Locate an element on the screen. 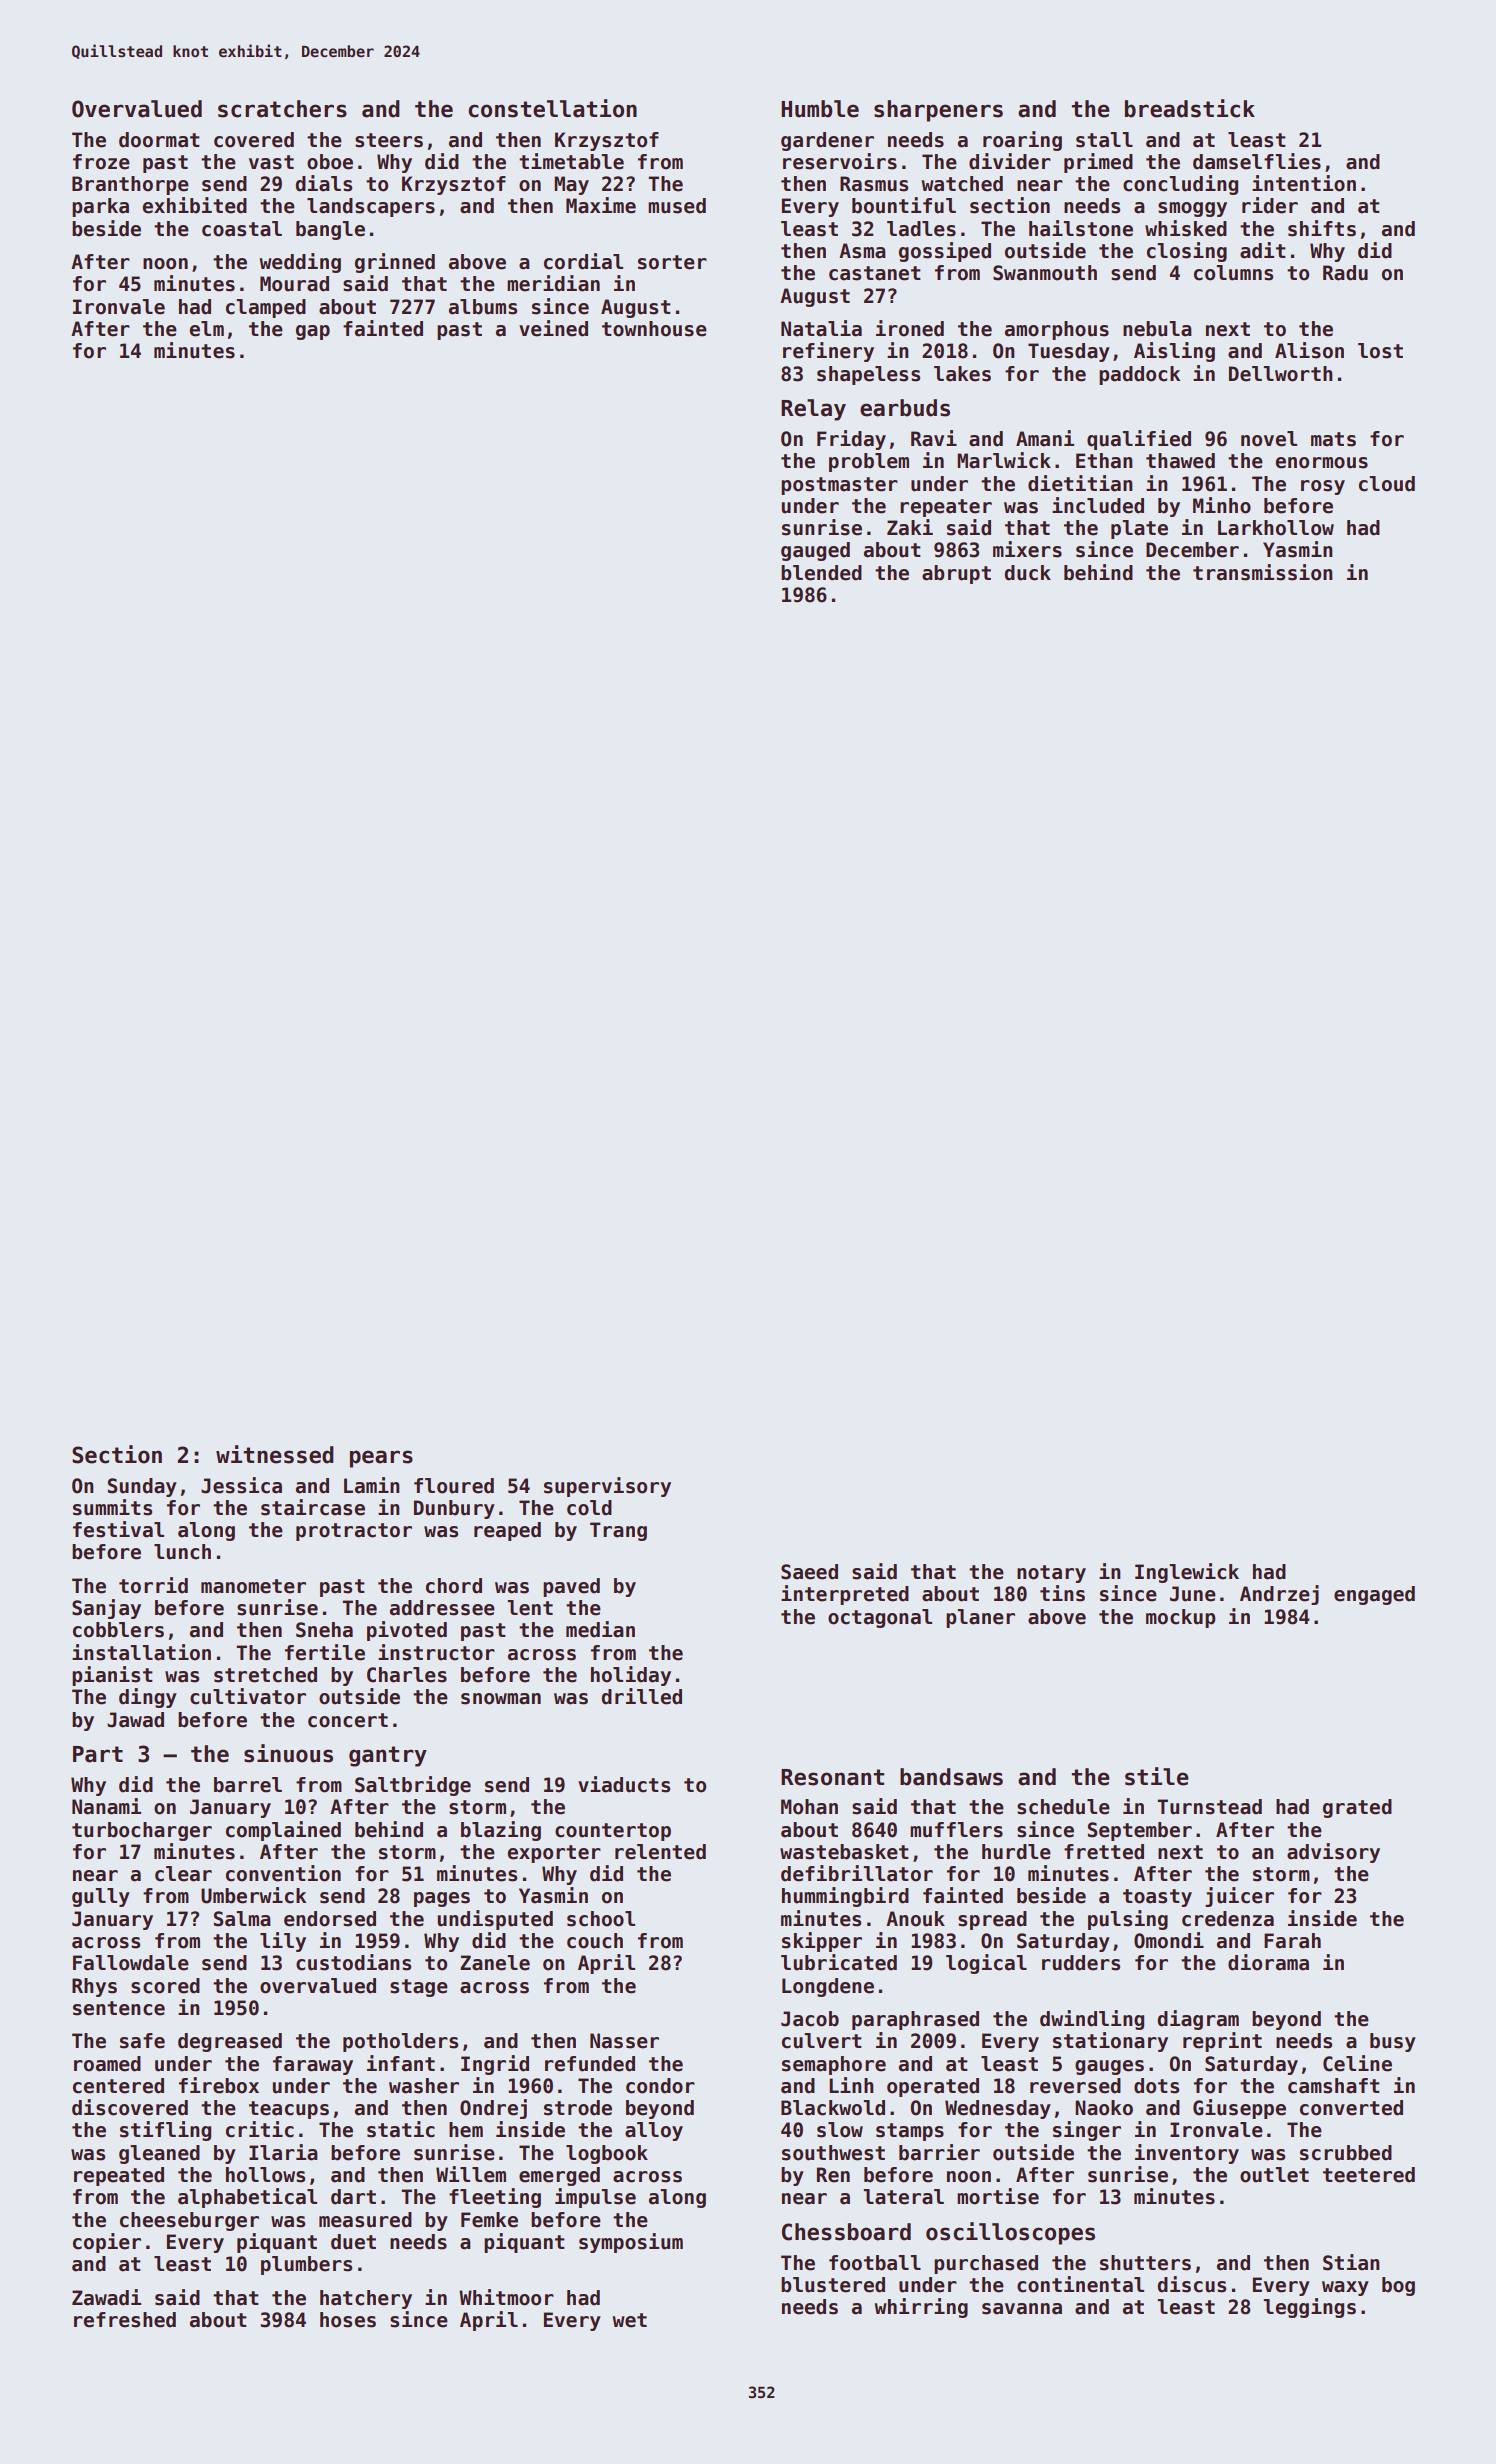  hoses is located at coordinates (348, 2320).
